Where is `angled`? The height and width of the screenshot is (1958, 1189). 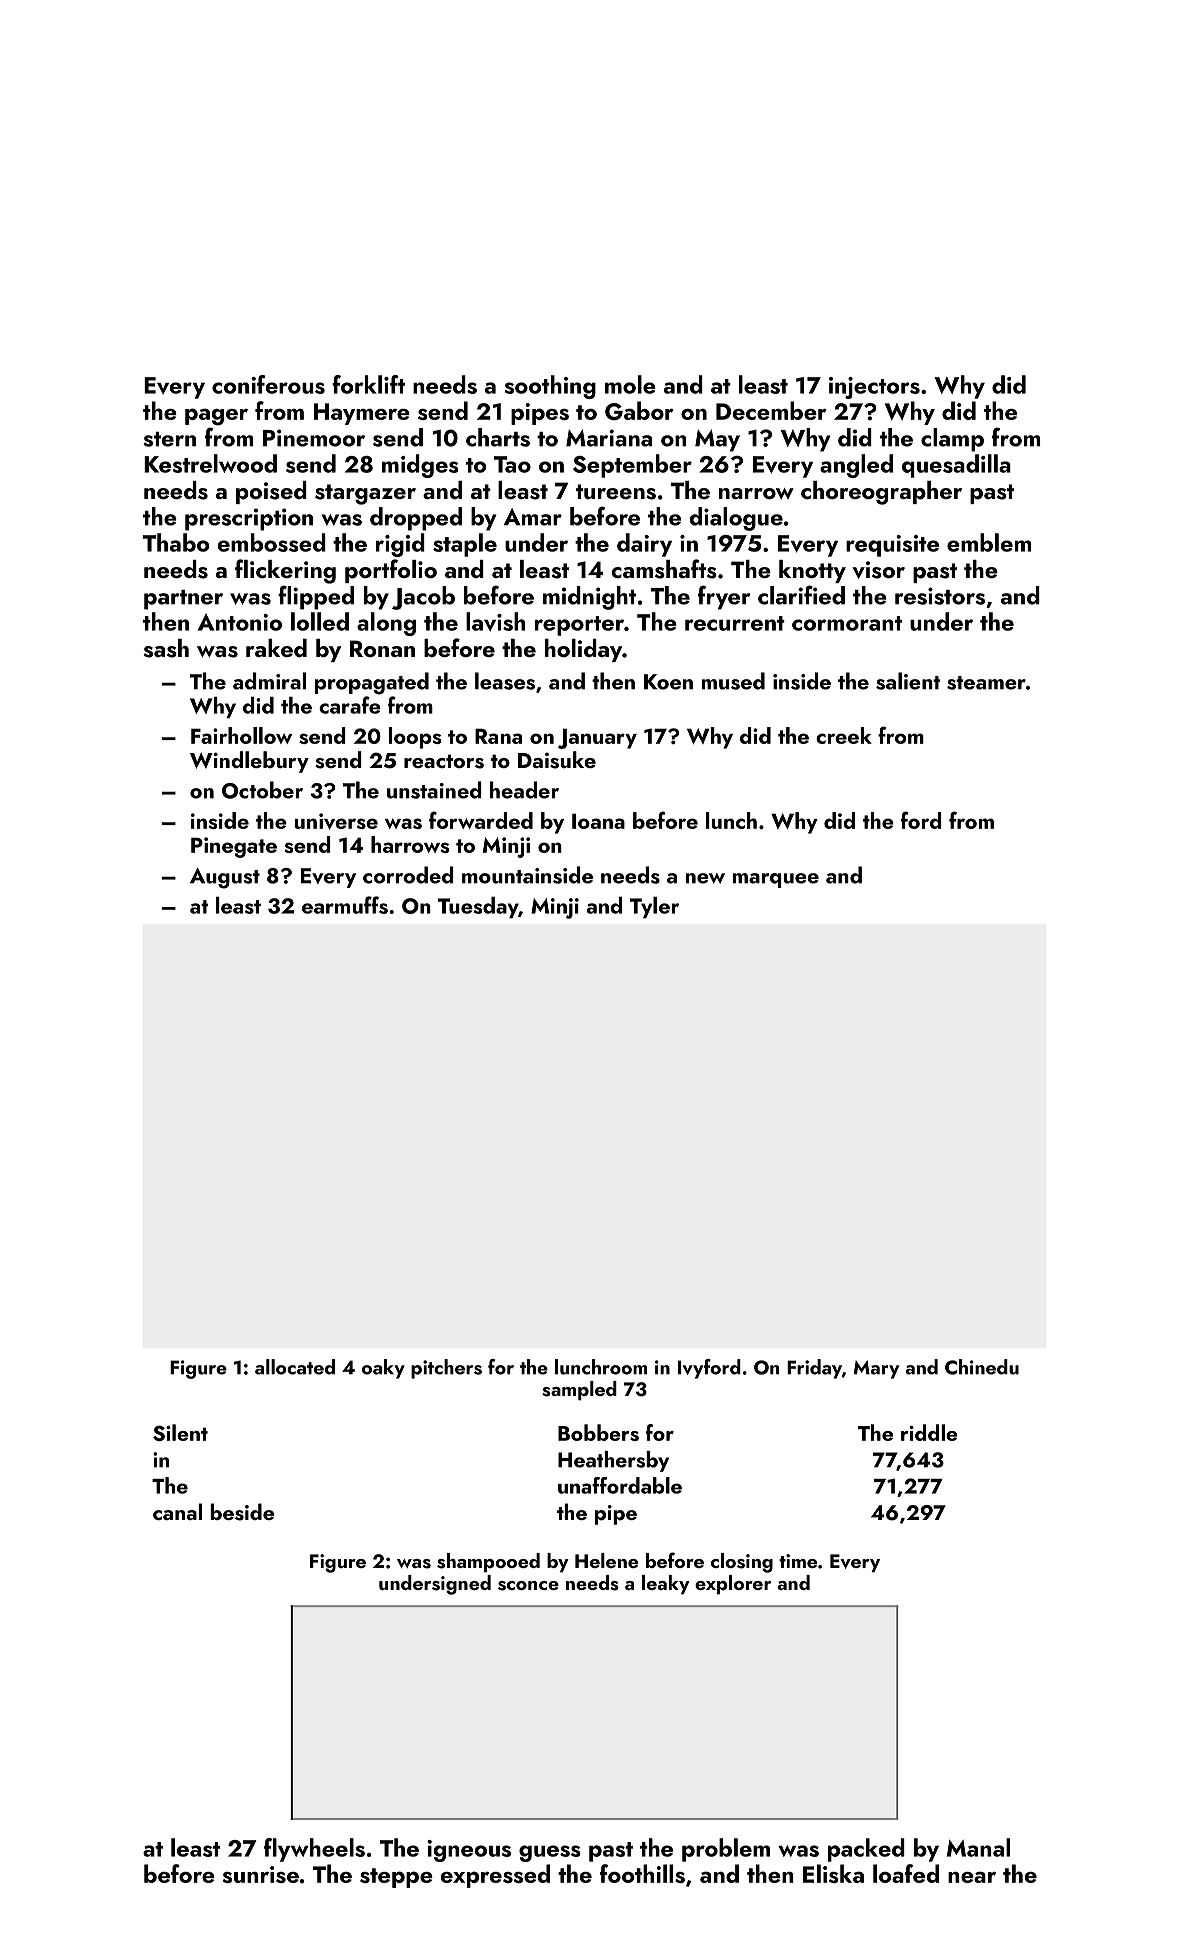
angled is located at coordinates (856, 466).
